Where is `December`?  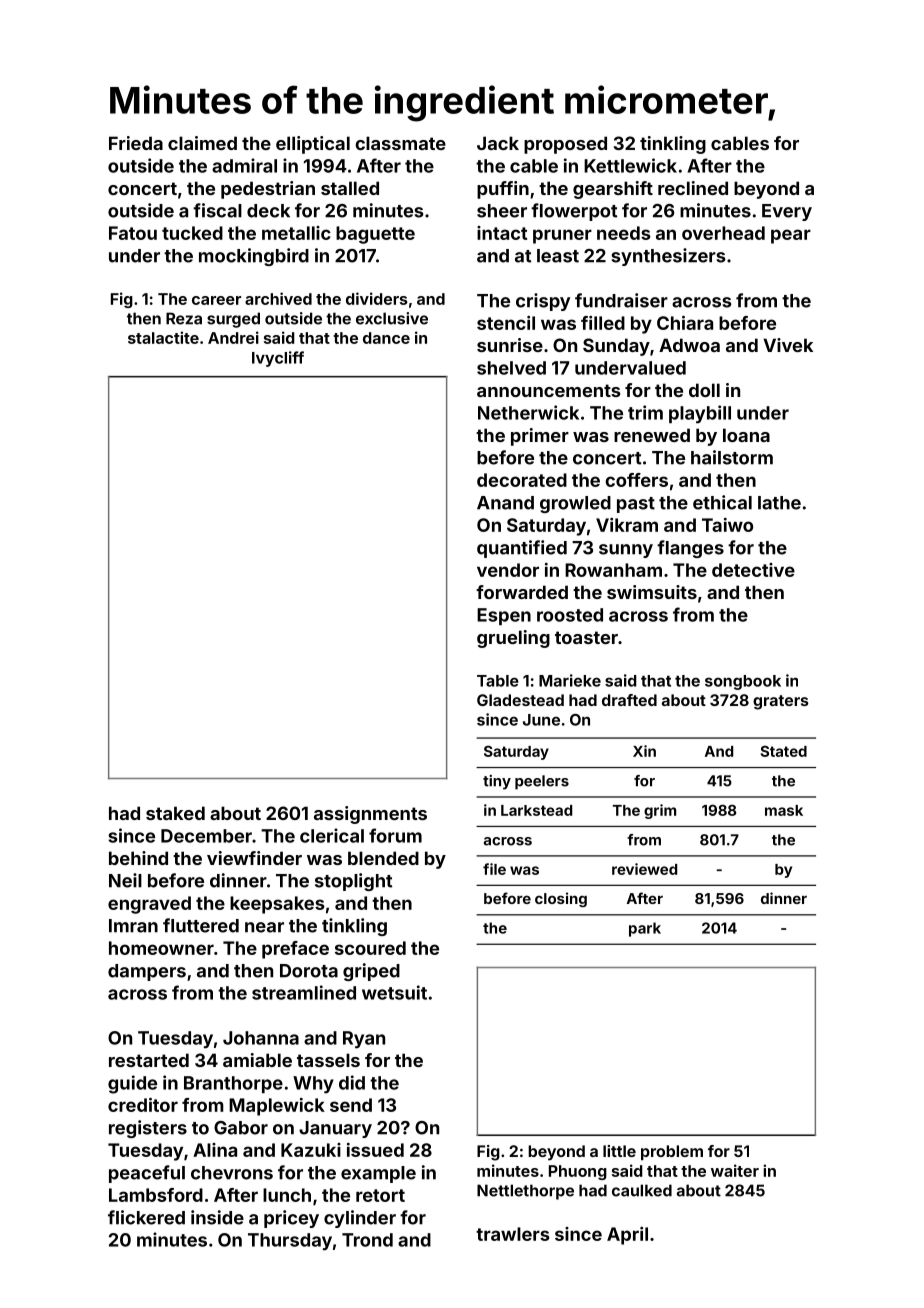 December is located at coordinates (206, 836).
